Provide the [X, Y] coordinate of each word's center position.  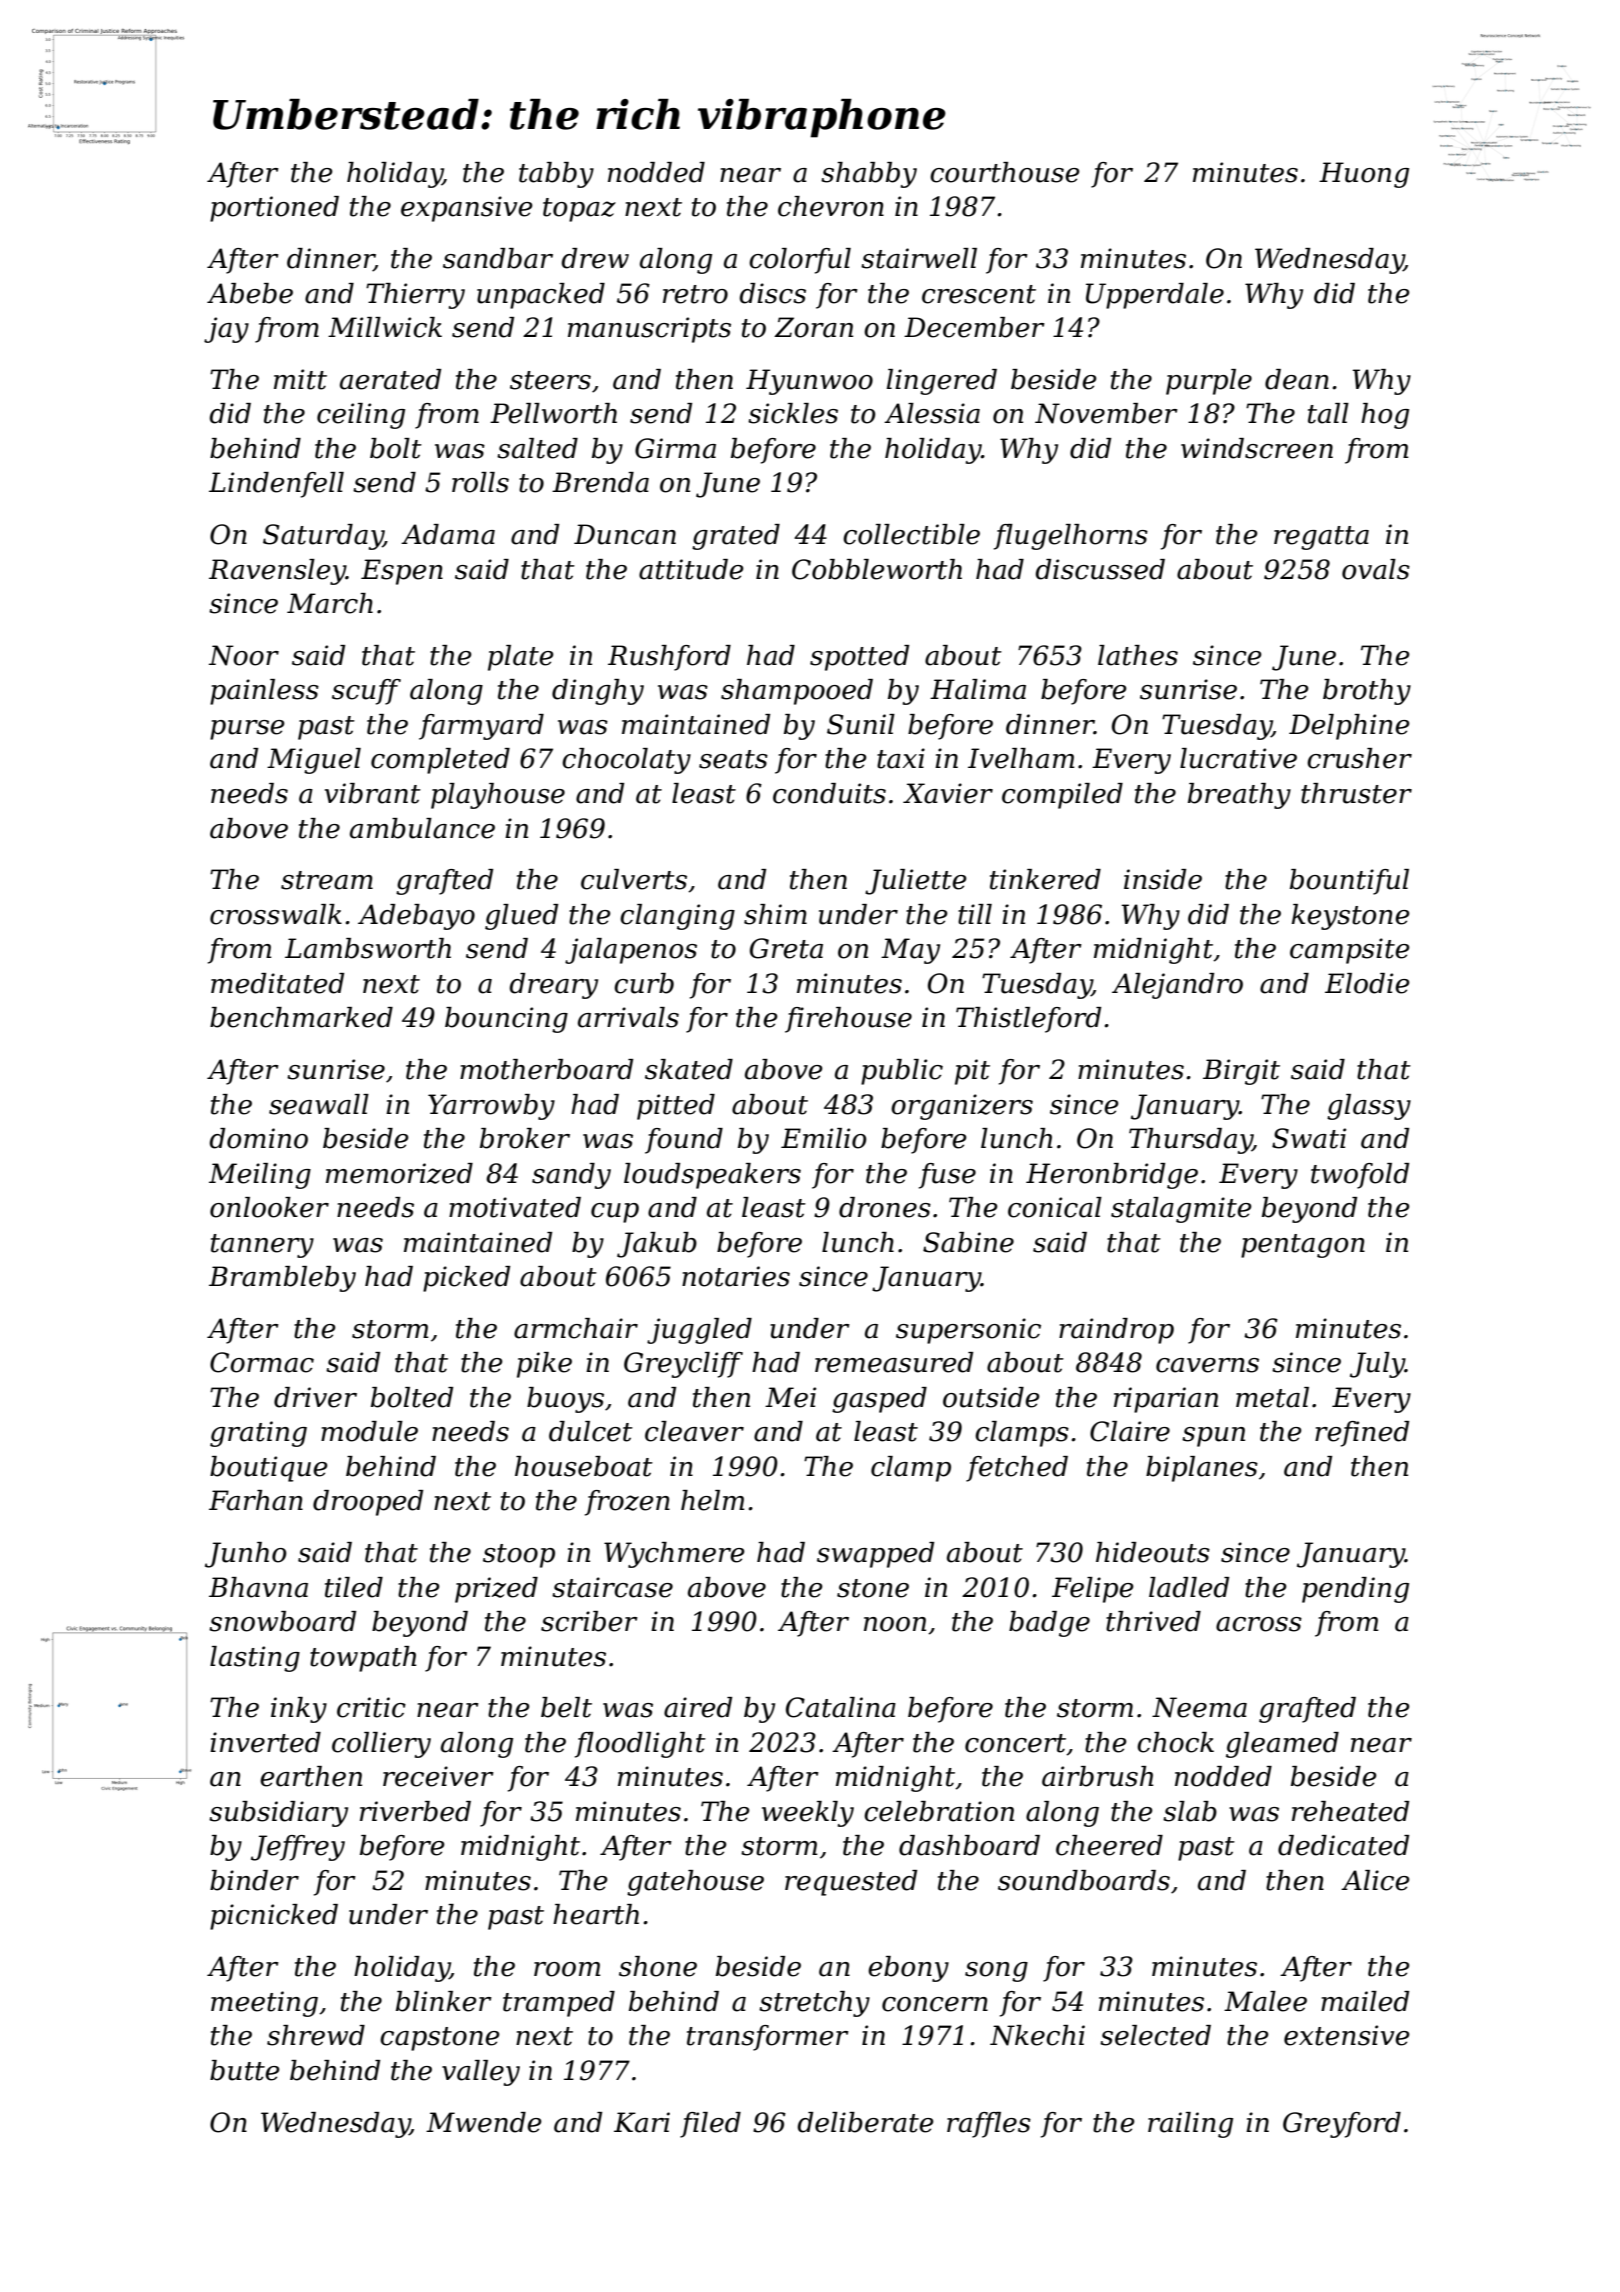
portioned [274, 209]
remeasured [894, 1362]
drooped [368, 1503]
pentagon [1303, 1246]
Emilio [823, 1138]
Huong [1364, 175]
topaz [579, 210]
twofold [1360, 1176]
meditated [277, 983]
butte [245, 2070]
